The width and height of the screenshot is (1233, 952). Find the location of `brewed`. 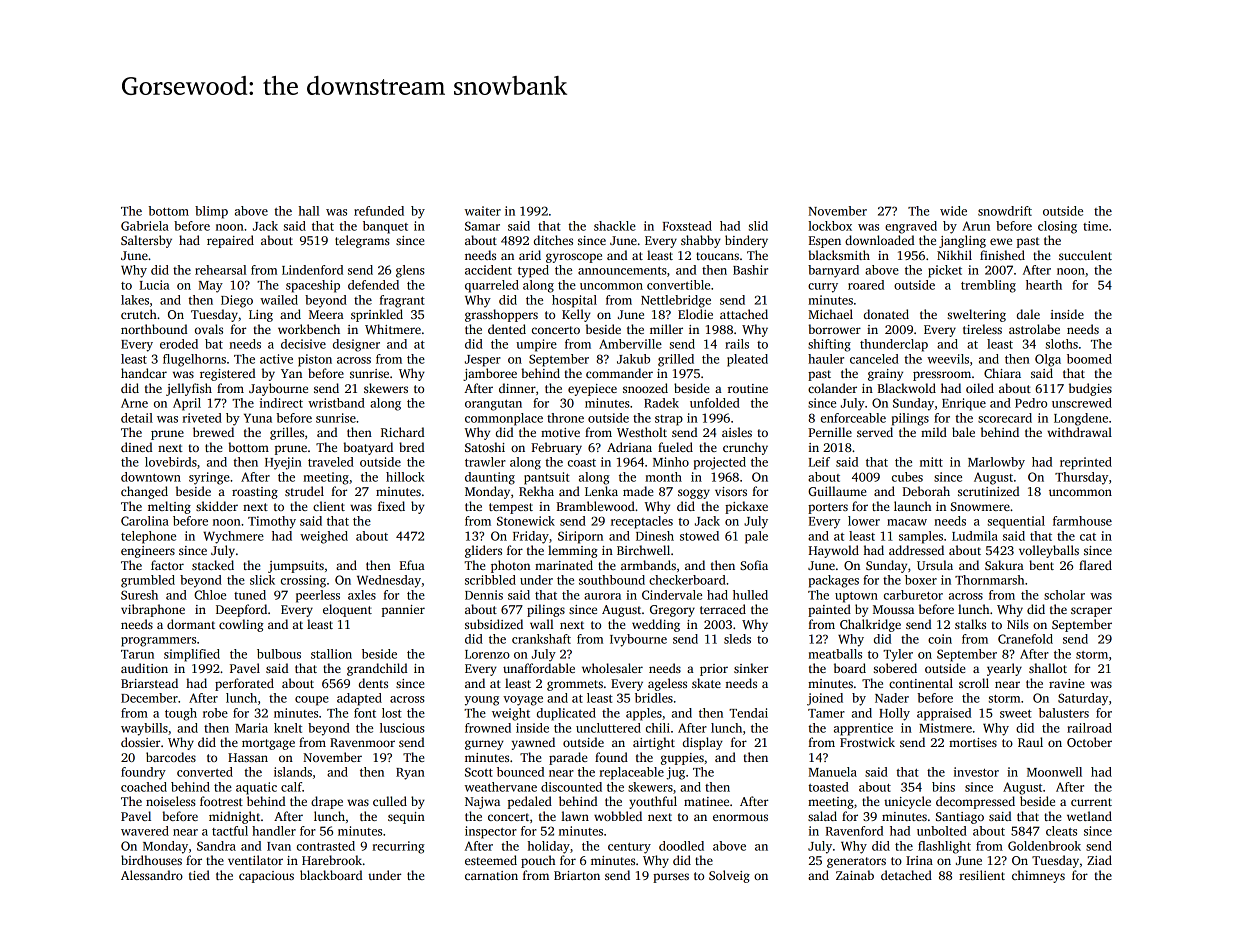

brewed is located at coordinates (213, 432).
